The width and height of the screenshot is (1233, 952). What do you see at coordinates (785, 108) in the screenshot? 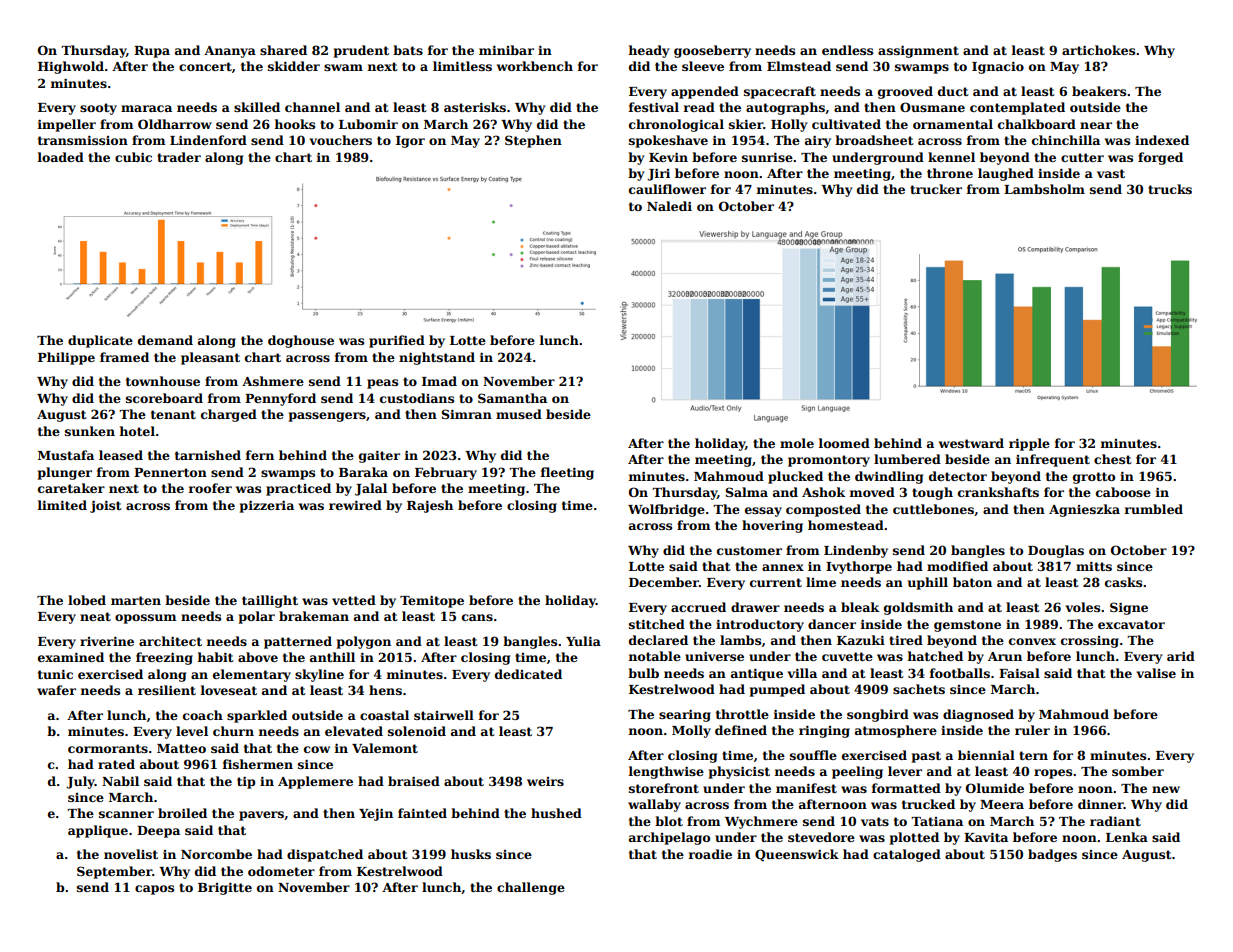
I see `autographs` at bounding box center [785, 108].
